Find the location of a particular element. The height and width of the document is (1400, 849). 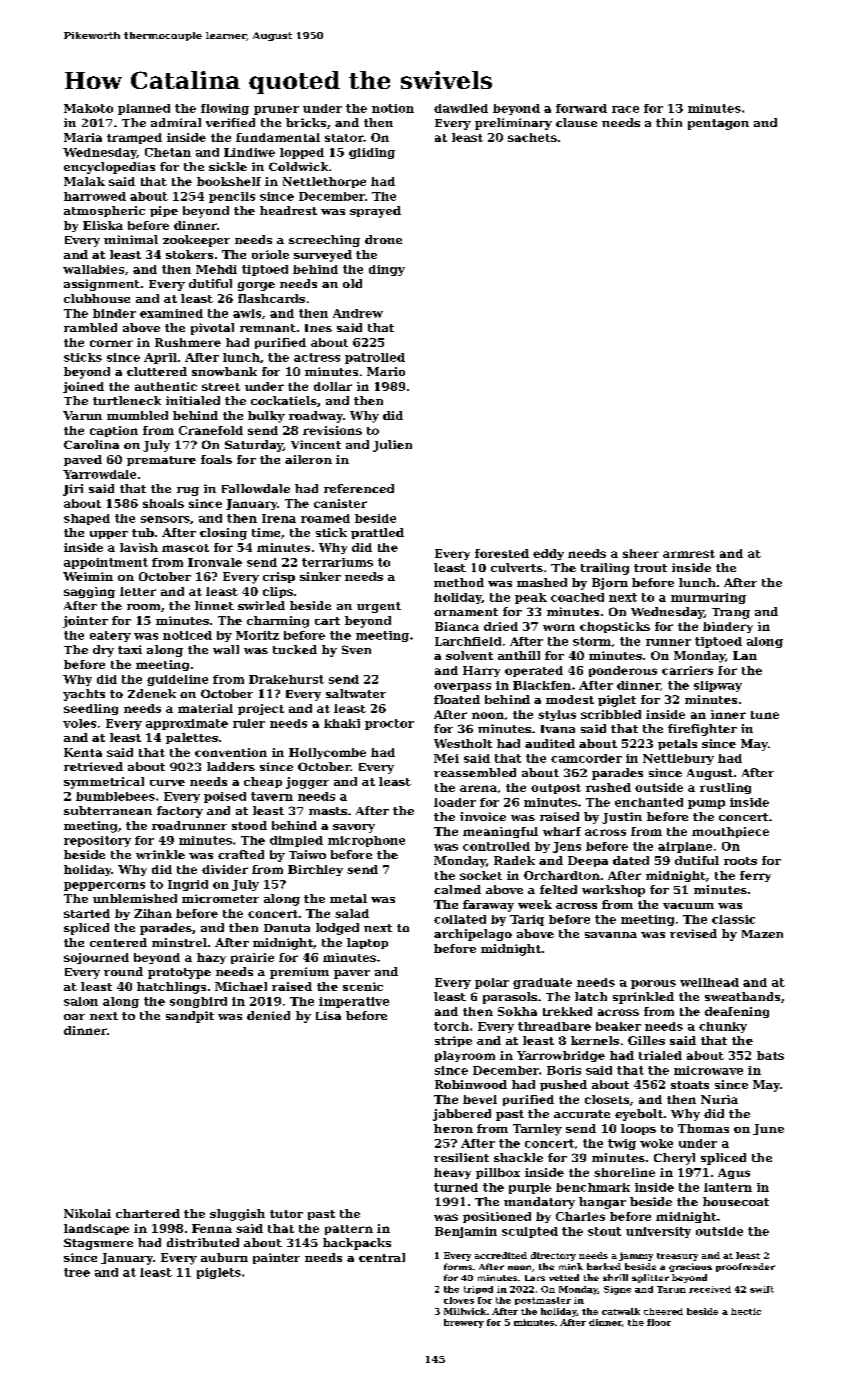

noticed is located at coordinates (187, 635).
